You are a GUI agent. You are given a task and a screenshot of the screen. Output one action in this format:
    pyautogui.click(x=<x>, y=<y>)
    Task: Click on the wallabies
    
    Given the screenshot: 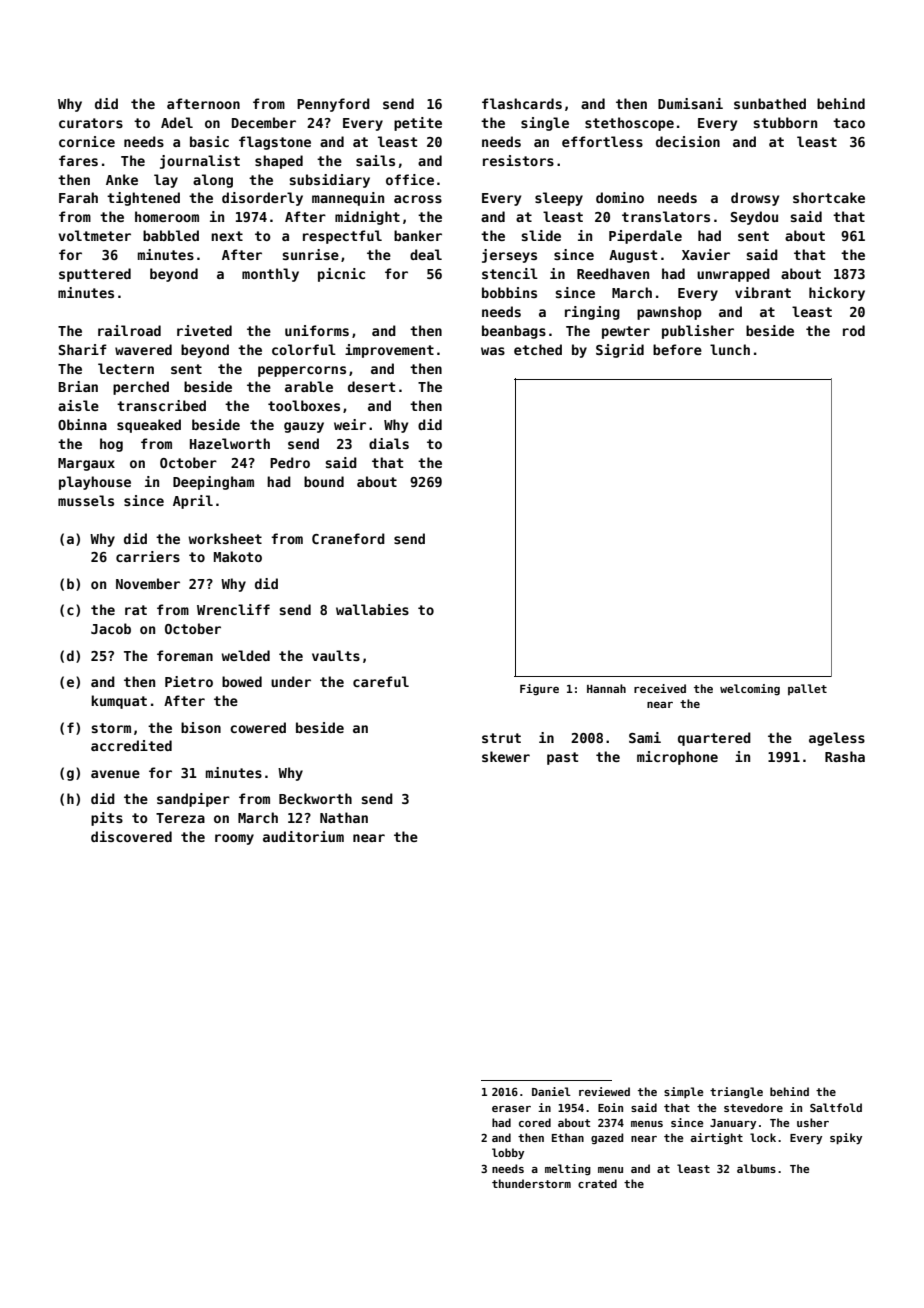 What is the action you would take?
    pyautogui.click(x=372, y=609)
